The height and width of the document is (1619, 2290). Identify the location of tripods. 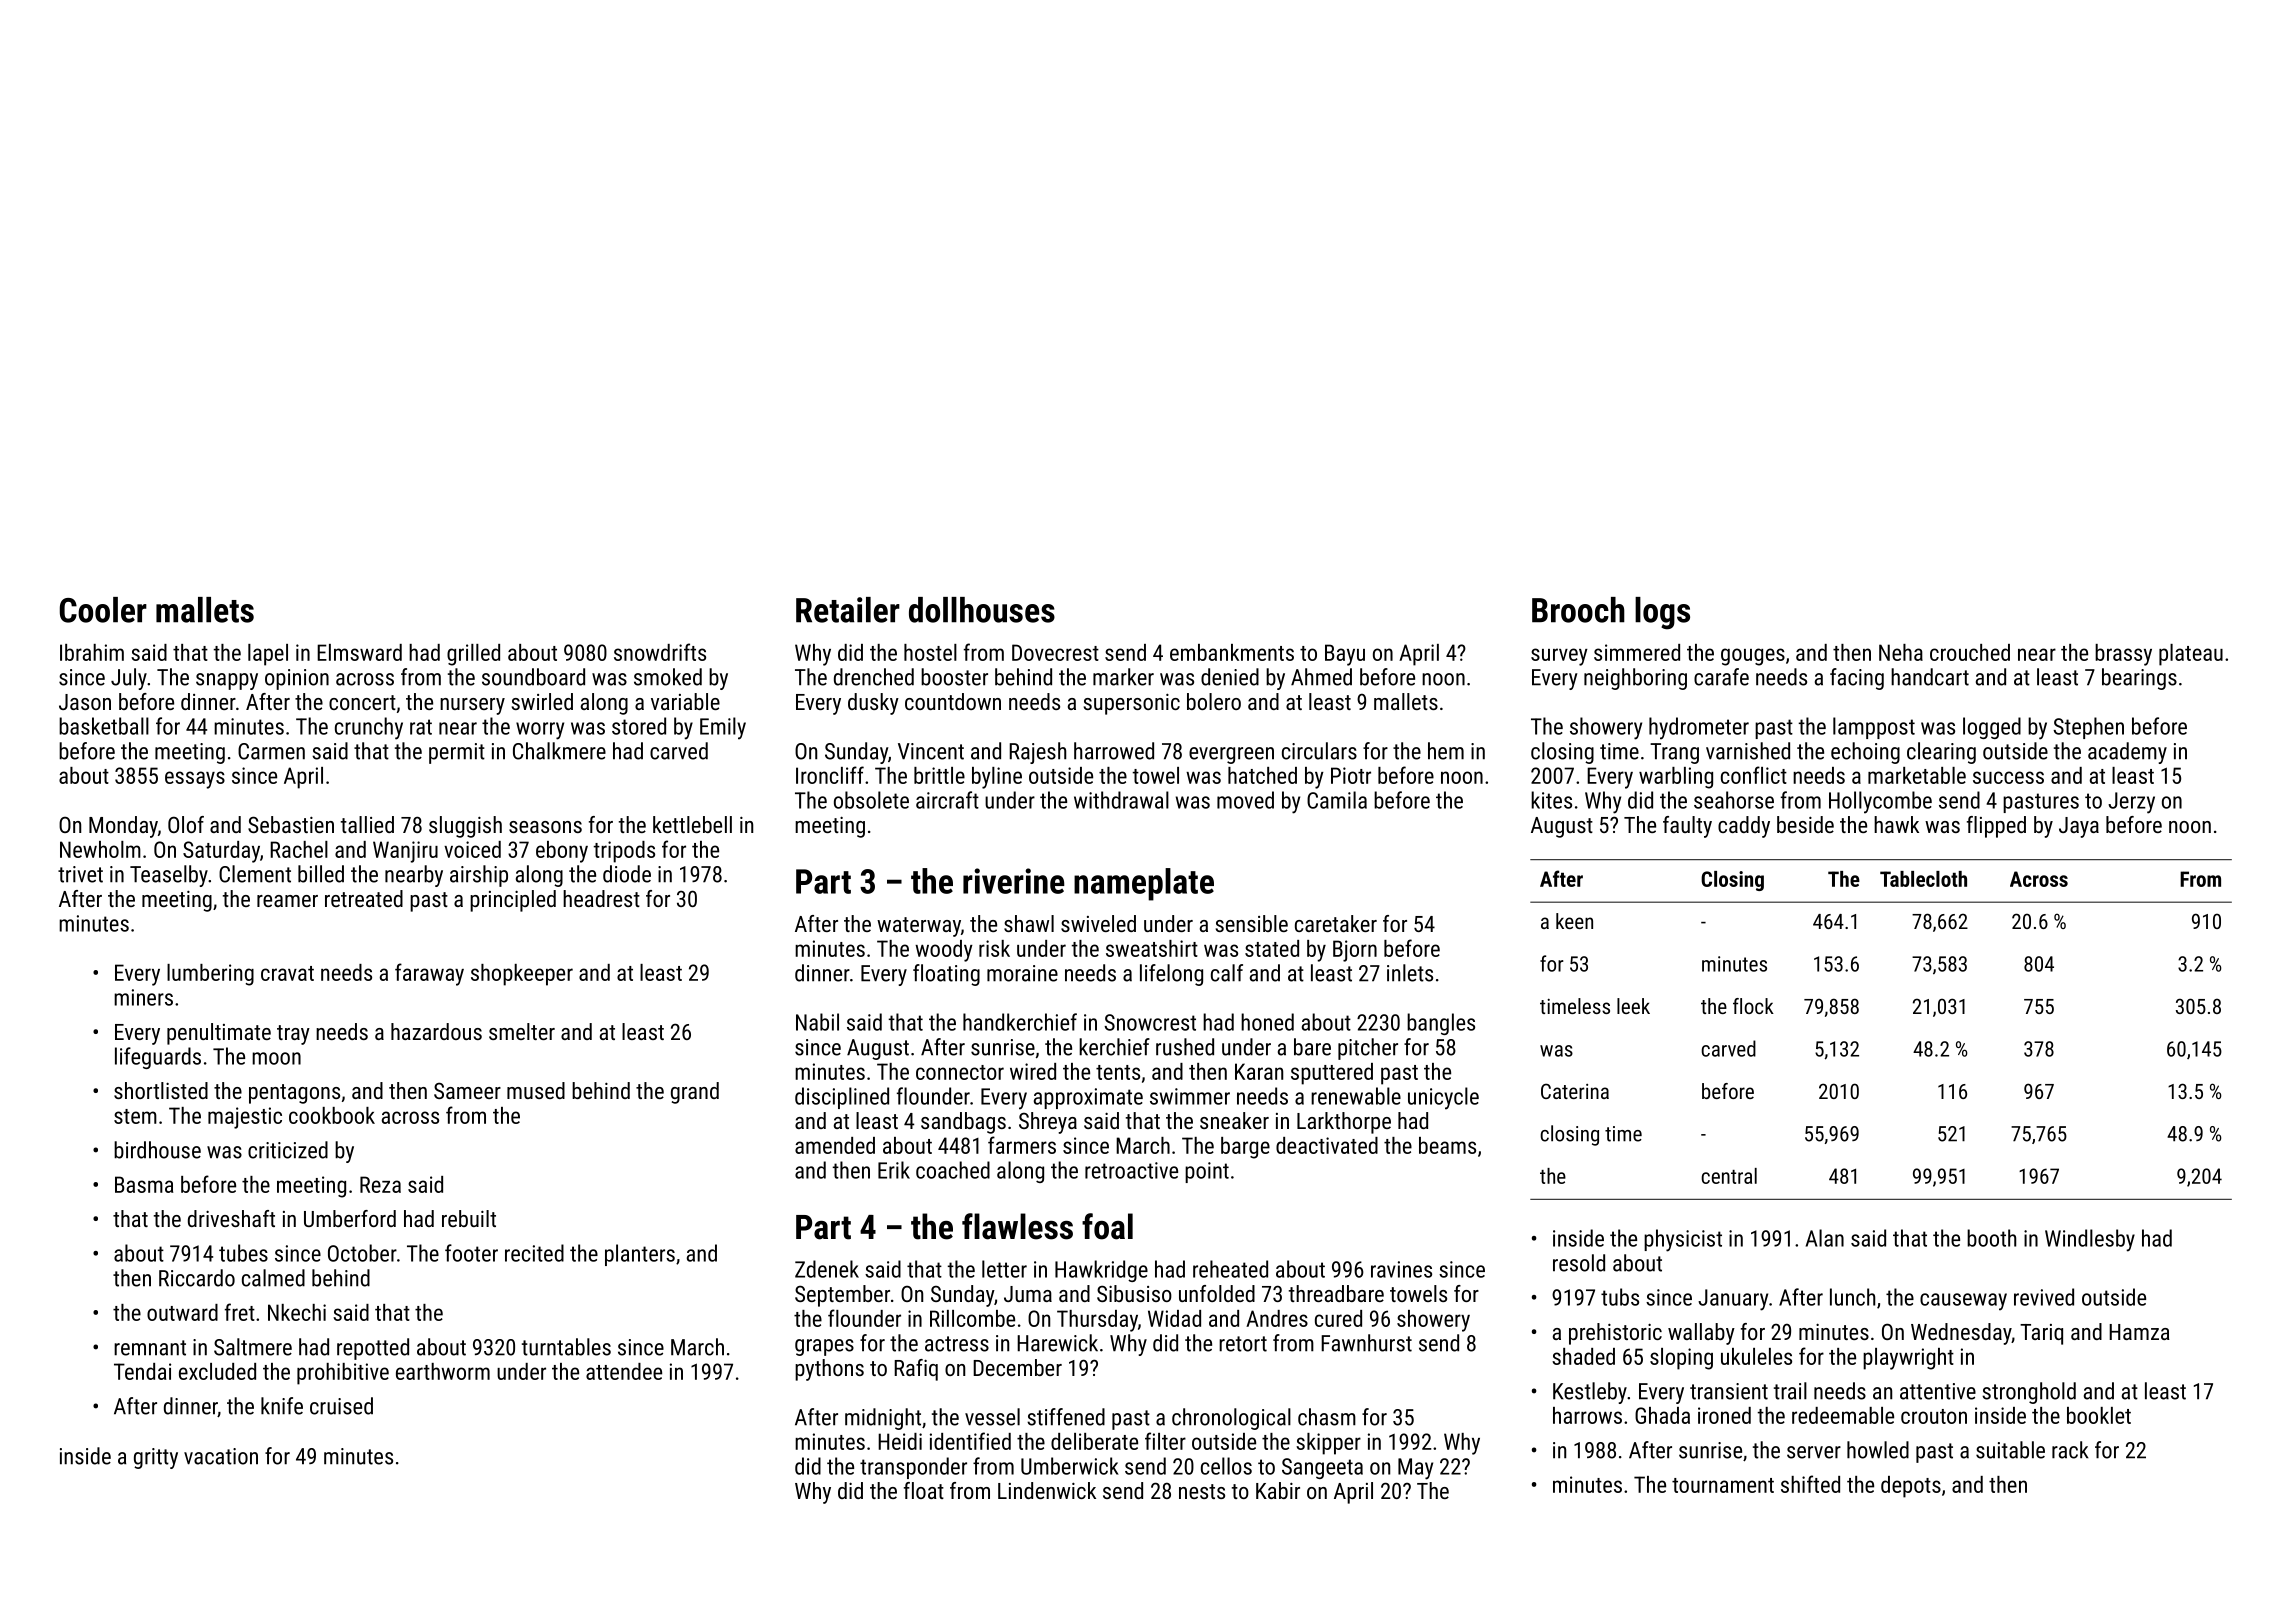
(624, 852).
